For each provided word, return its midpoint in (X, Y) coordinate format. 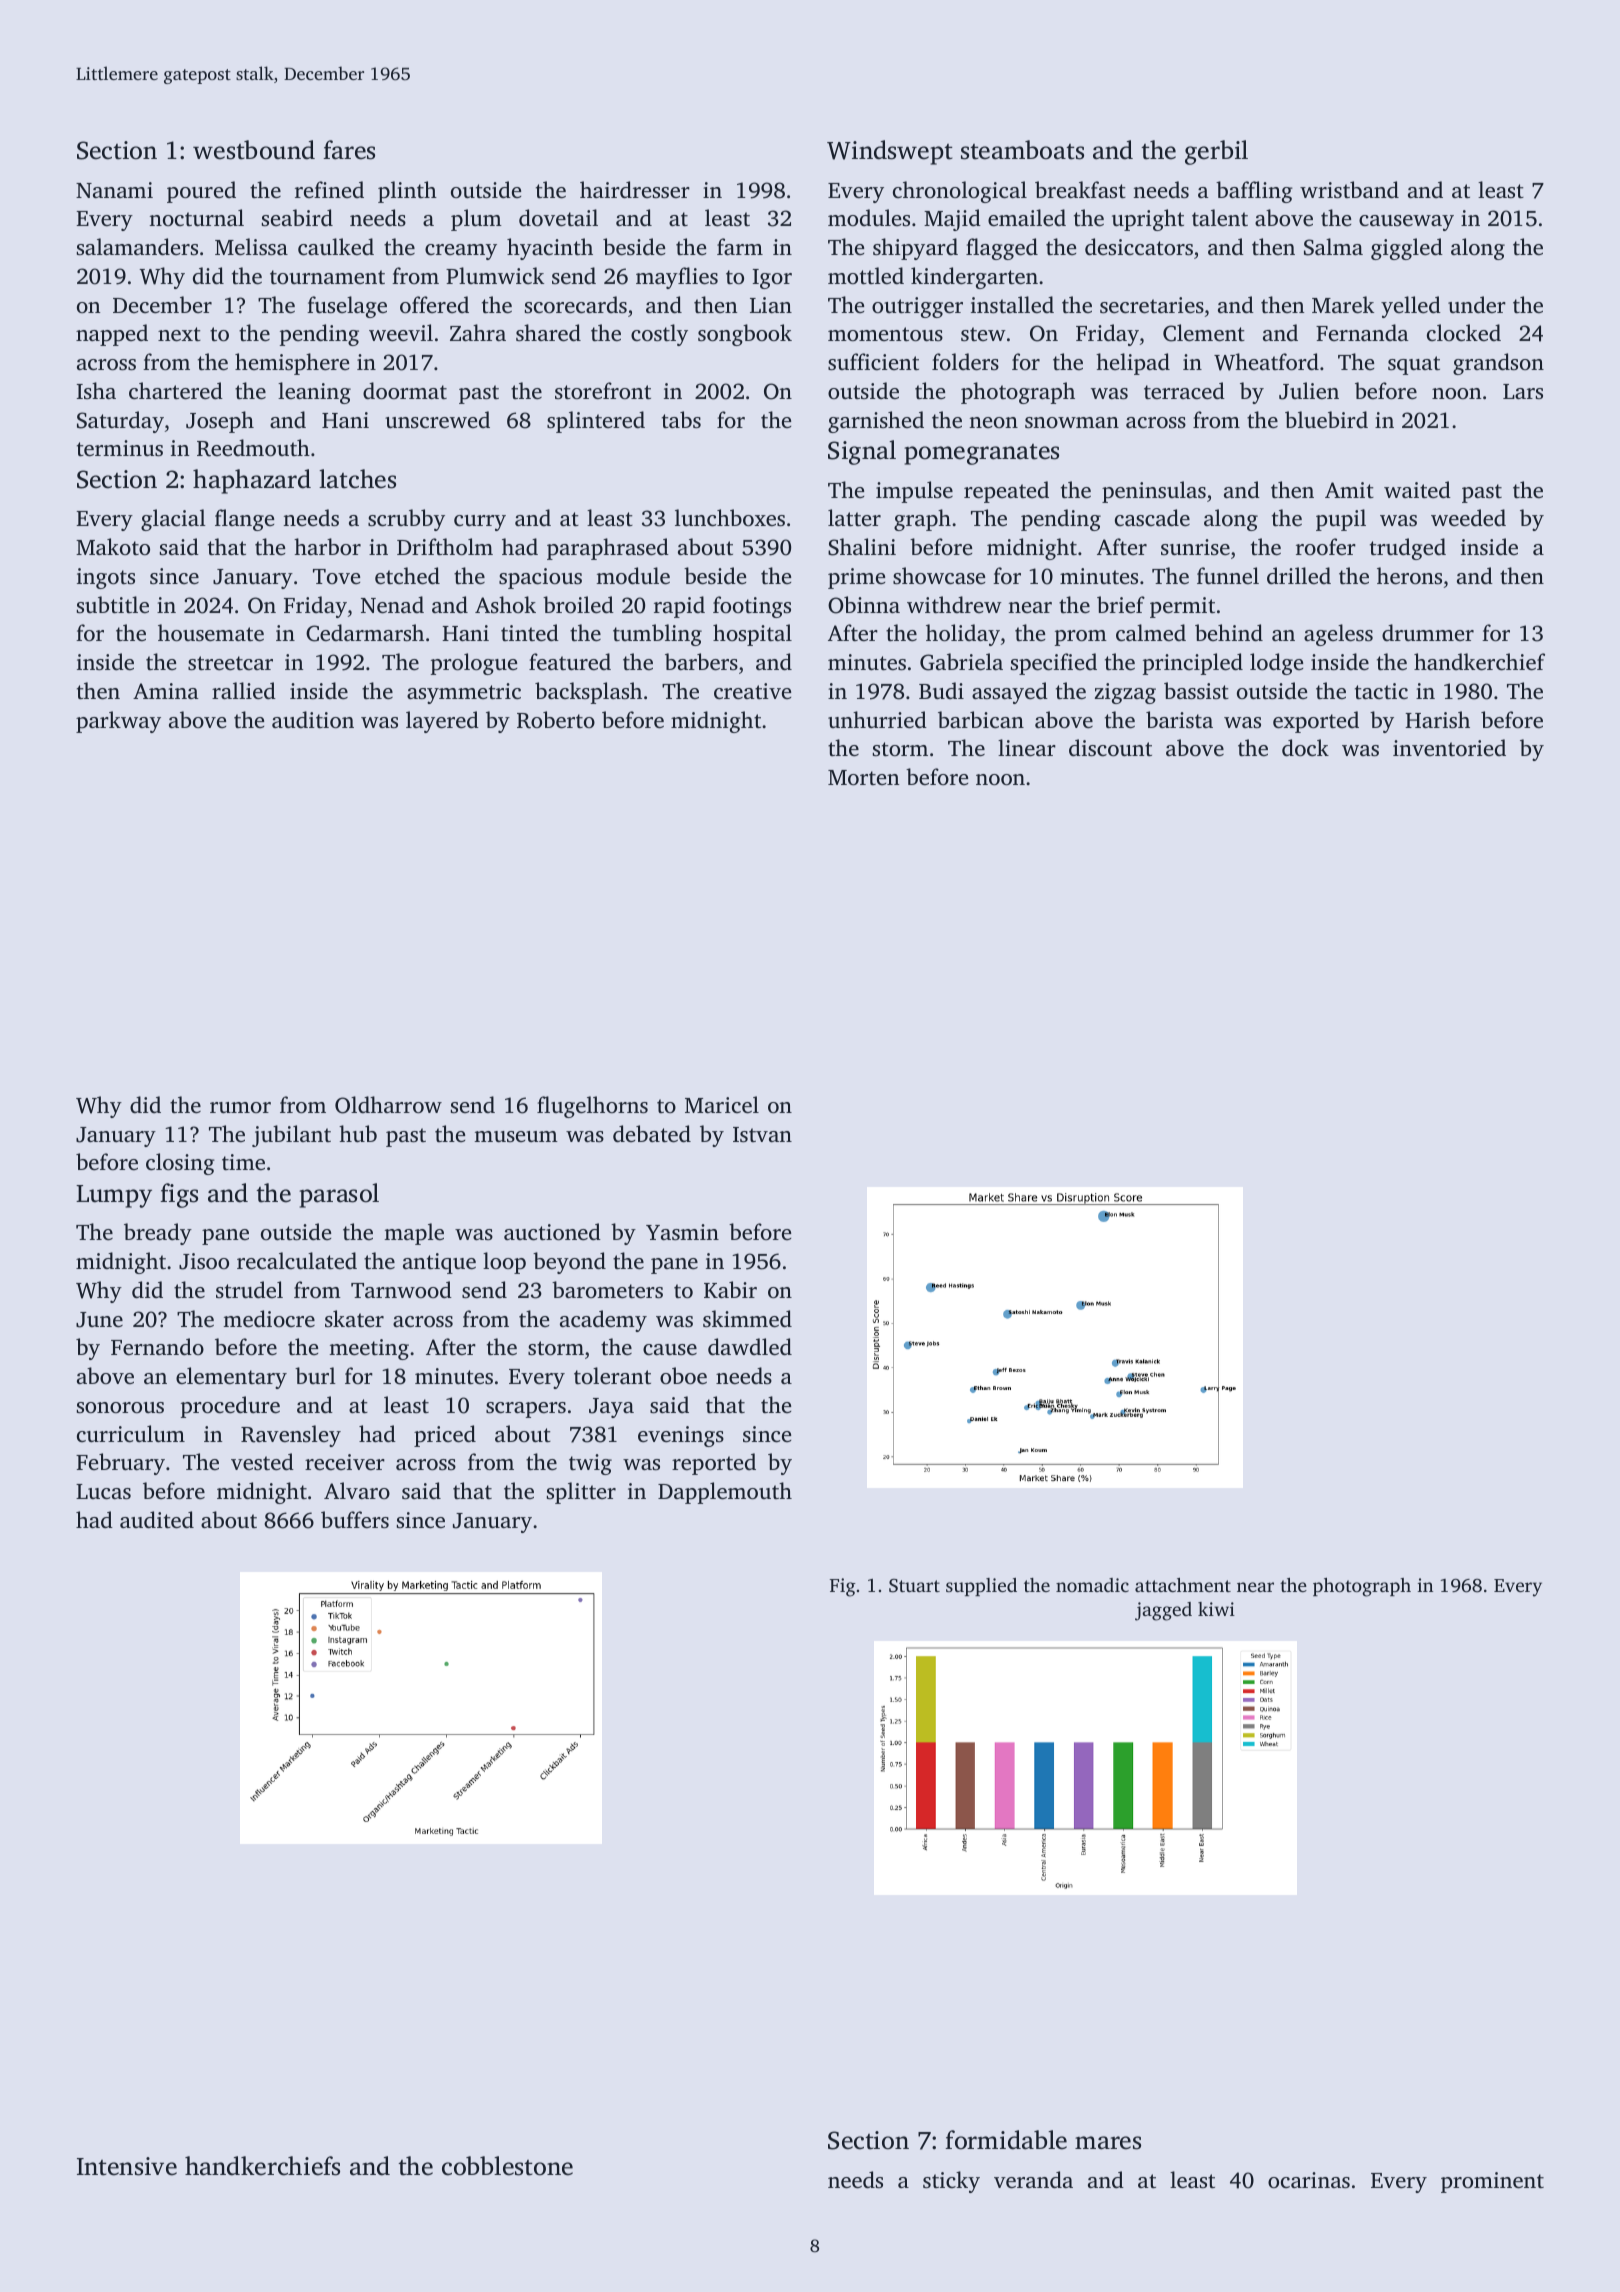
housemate (211, 632)
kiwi (1216, 1609)
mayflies (677, 278)
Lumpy (114, 1196)
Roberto (556, 720)
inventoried (1449, 747)
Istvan (762, 1134)
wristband (1349, 189)
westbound (254, 150)
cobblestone (507, 2166)
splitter (581, 1493)
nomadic (1092, 1585)
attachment (1183, 1585)
